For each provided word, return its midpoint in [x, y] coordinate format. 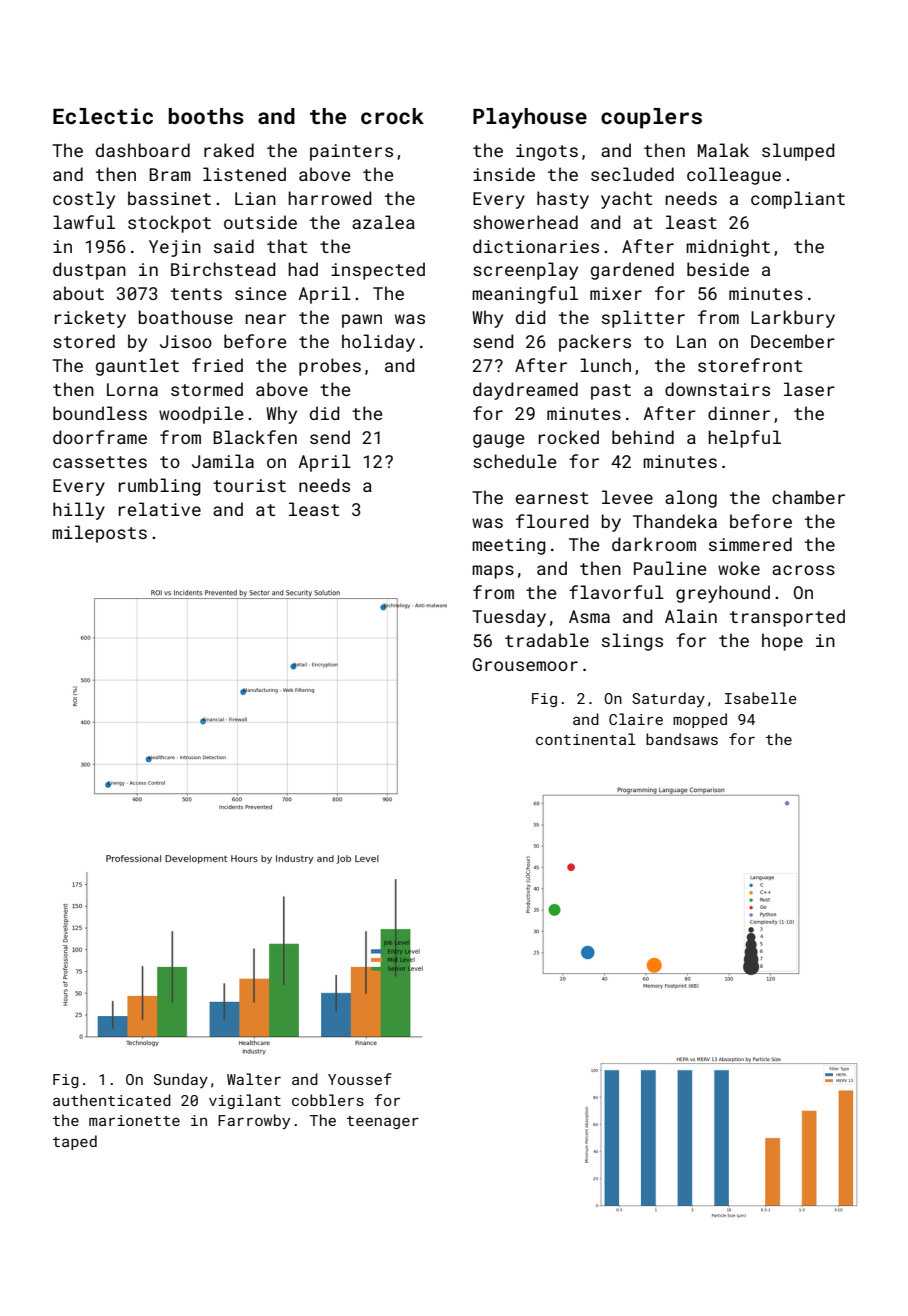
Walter [254, 1079]
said [234, 246]
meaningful [525, 295]
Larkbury [793, 319]
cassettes [100, 462]
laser [809, 389]
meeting [509, 546]
